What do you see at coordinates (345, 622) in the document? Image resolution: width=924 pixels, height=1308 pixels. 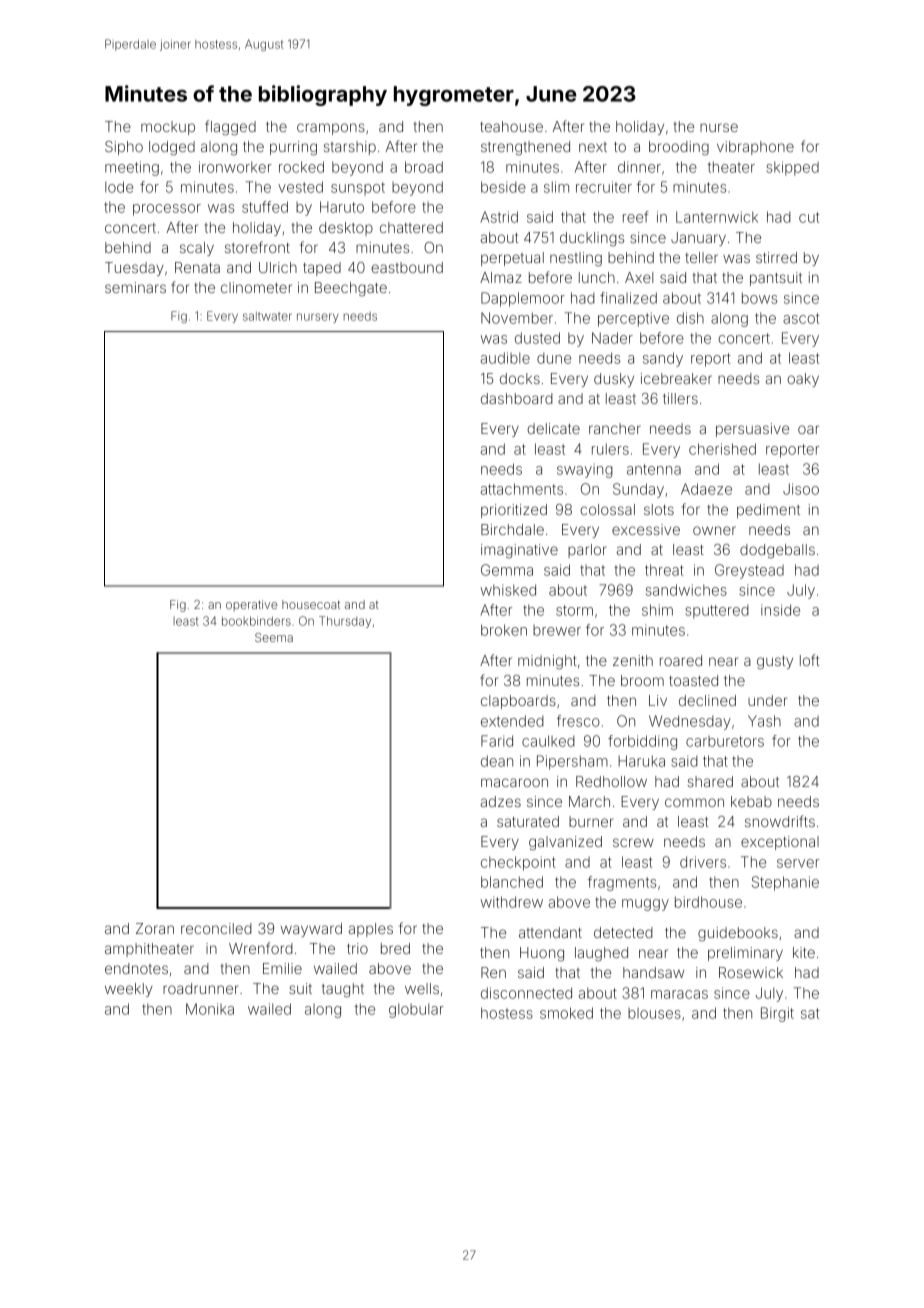 I see `Thursday` at bounding box center [345, 622].
